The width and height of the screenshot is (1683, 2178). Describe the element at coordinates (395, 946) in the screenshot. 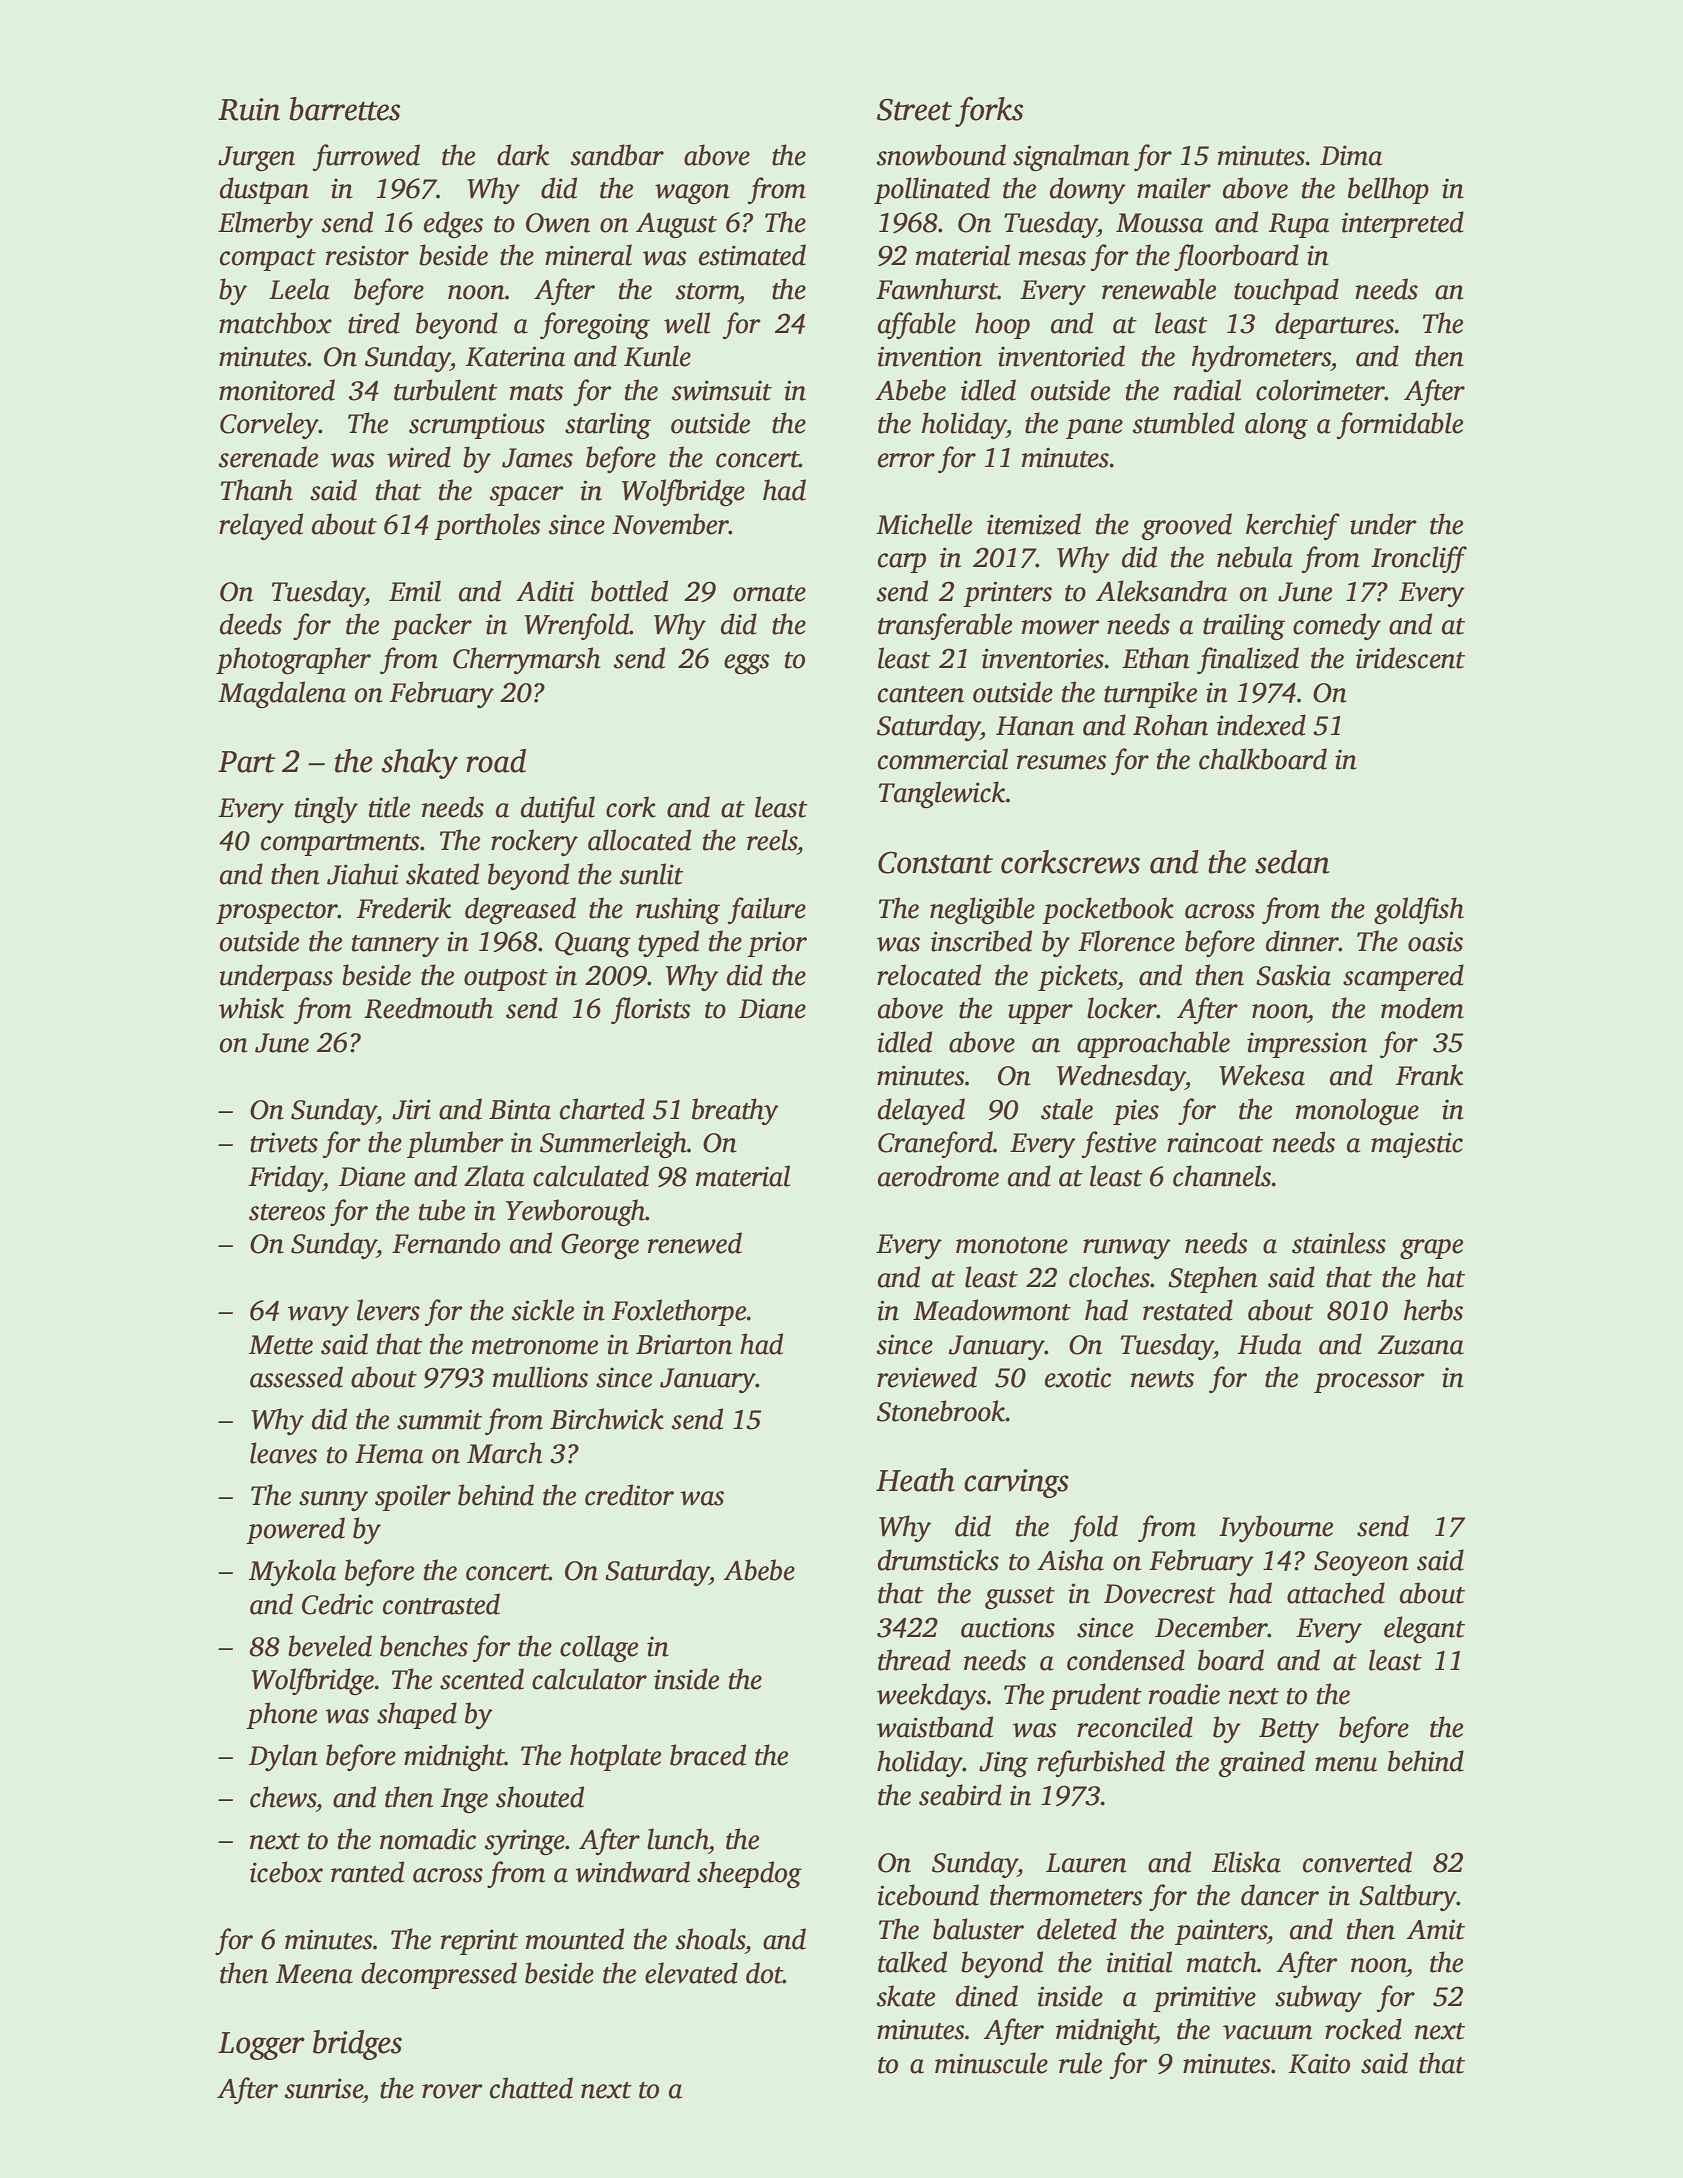

I see `tannery` at that location.
